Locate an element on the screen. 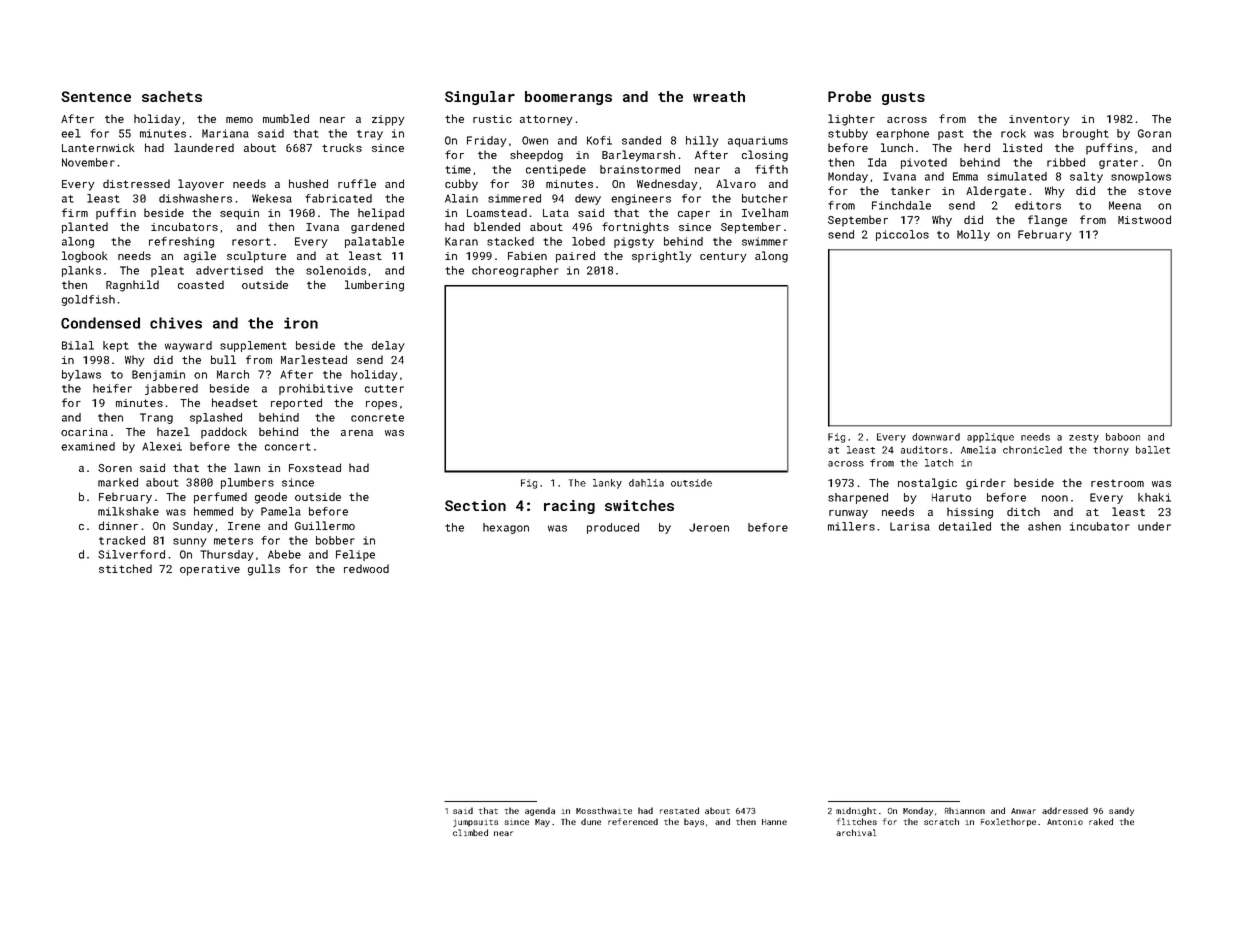 The height and width of the screenshot is (952, 1233). ashen is located at coordinates (1044, 526).
